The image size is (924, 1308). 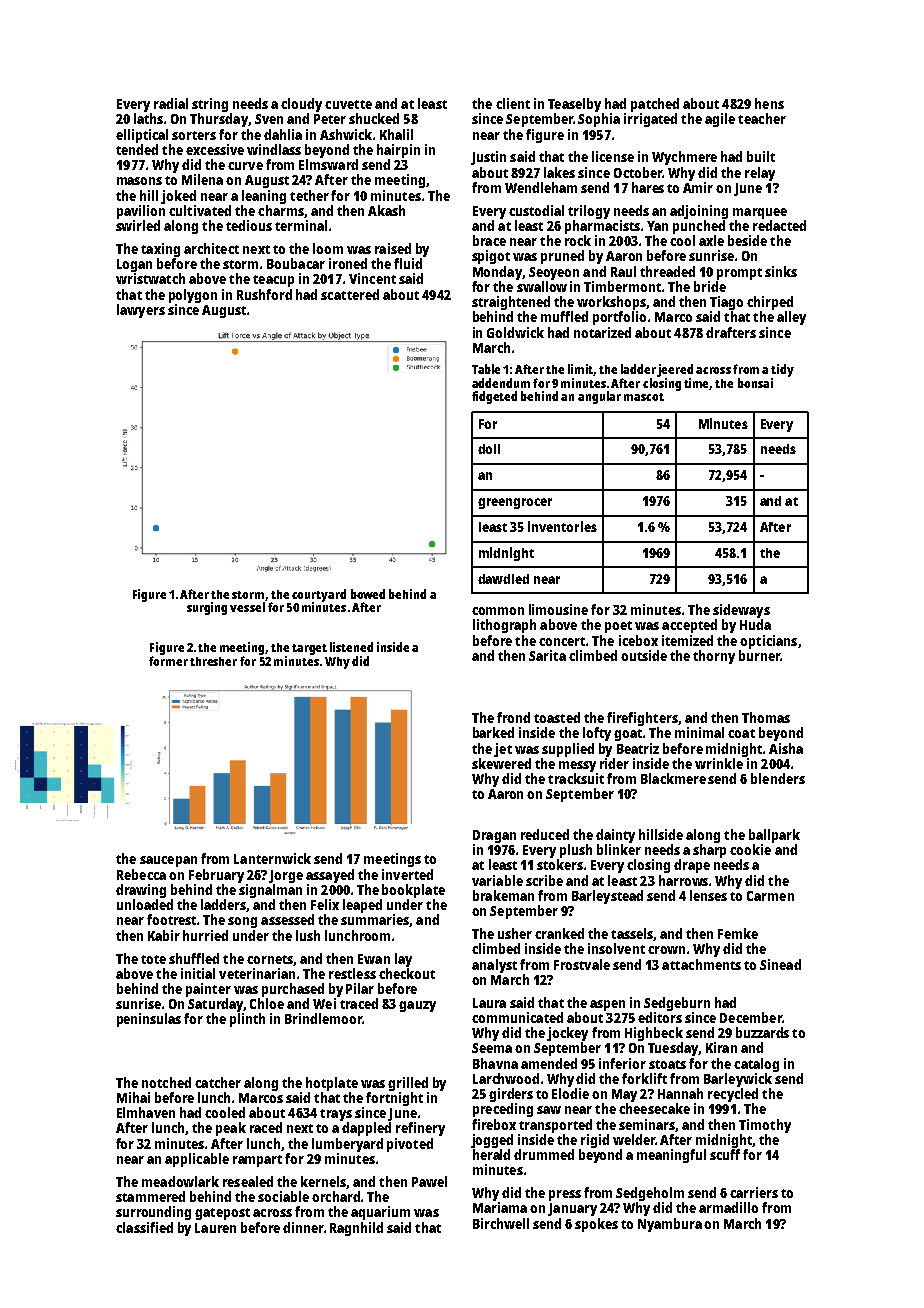 What do you see at coordinates (689, 626) in the image?
I see `accepted` at bounding box center [689, 626].
